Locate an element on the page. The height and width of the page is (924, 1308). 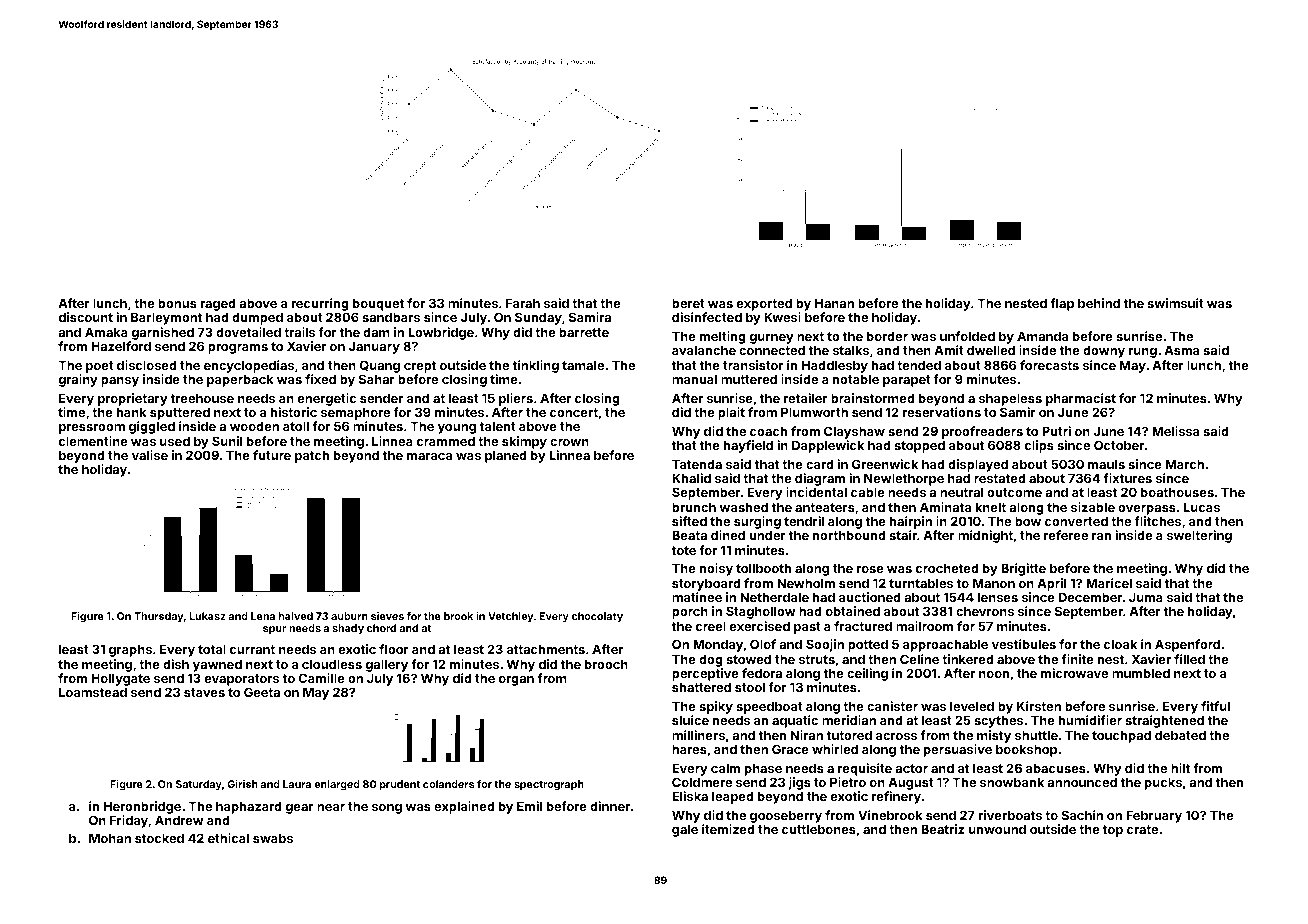
bonus is located at coordinates (177, 303).
